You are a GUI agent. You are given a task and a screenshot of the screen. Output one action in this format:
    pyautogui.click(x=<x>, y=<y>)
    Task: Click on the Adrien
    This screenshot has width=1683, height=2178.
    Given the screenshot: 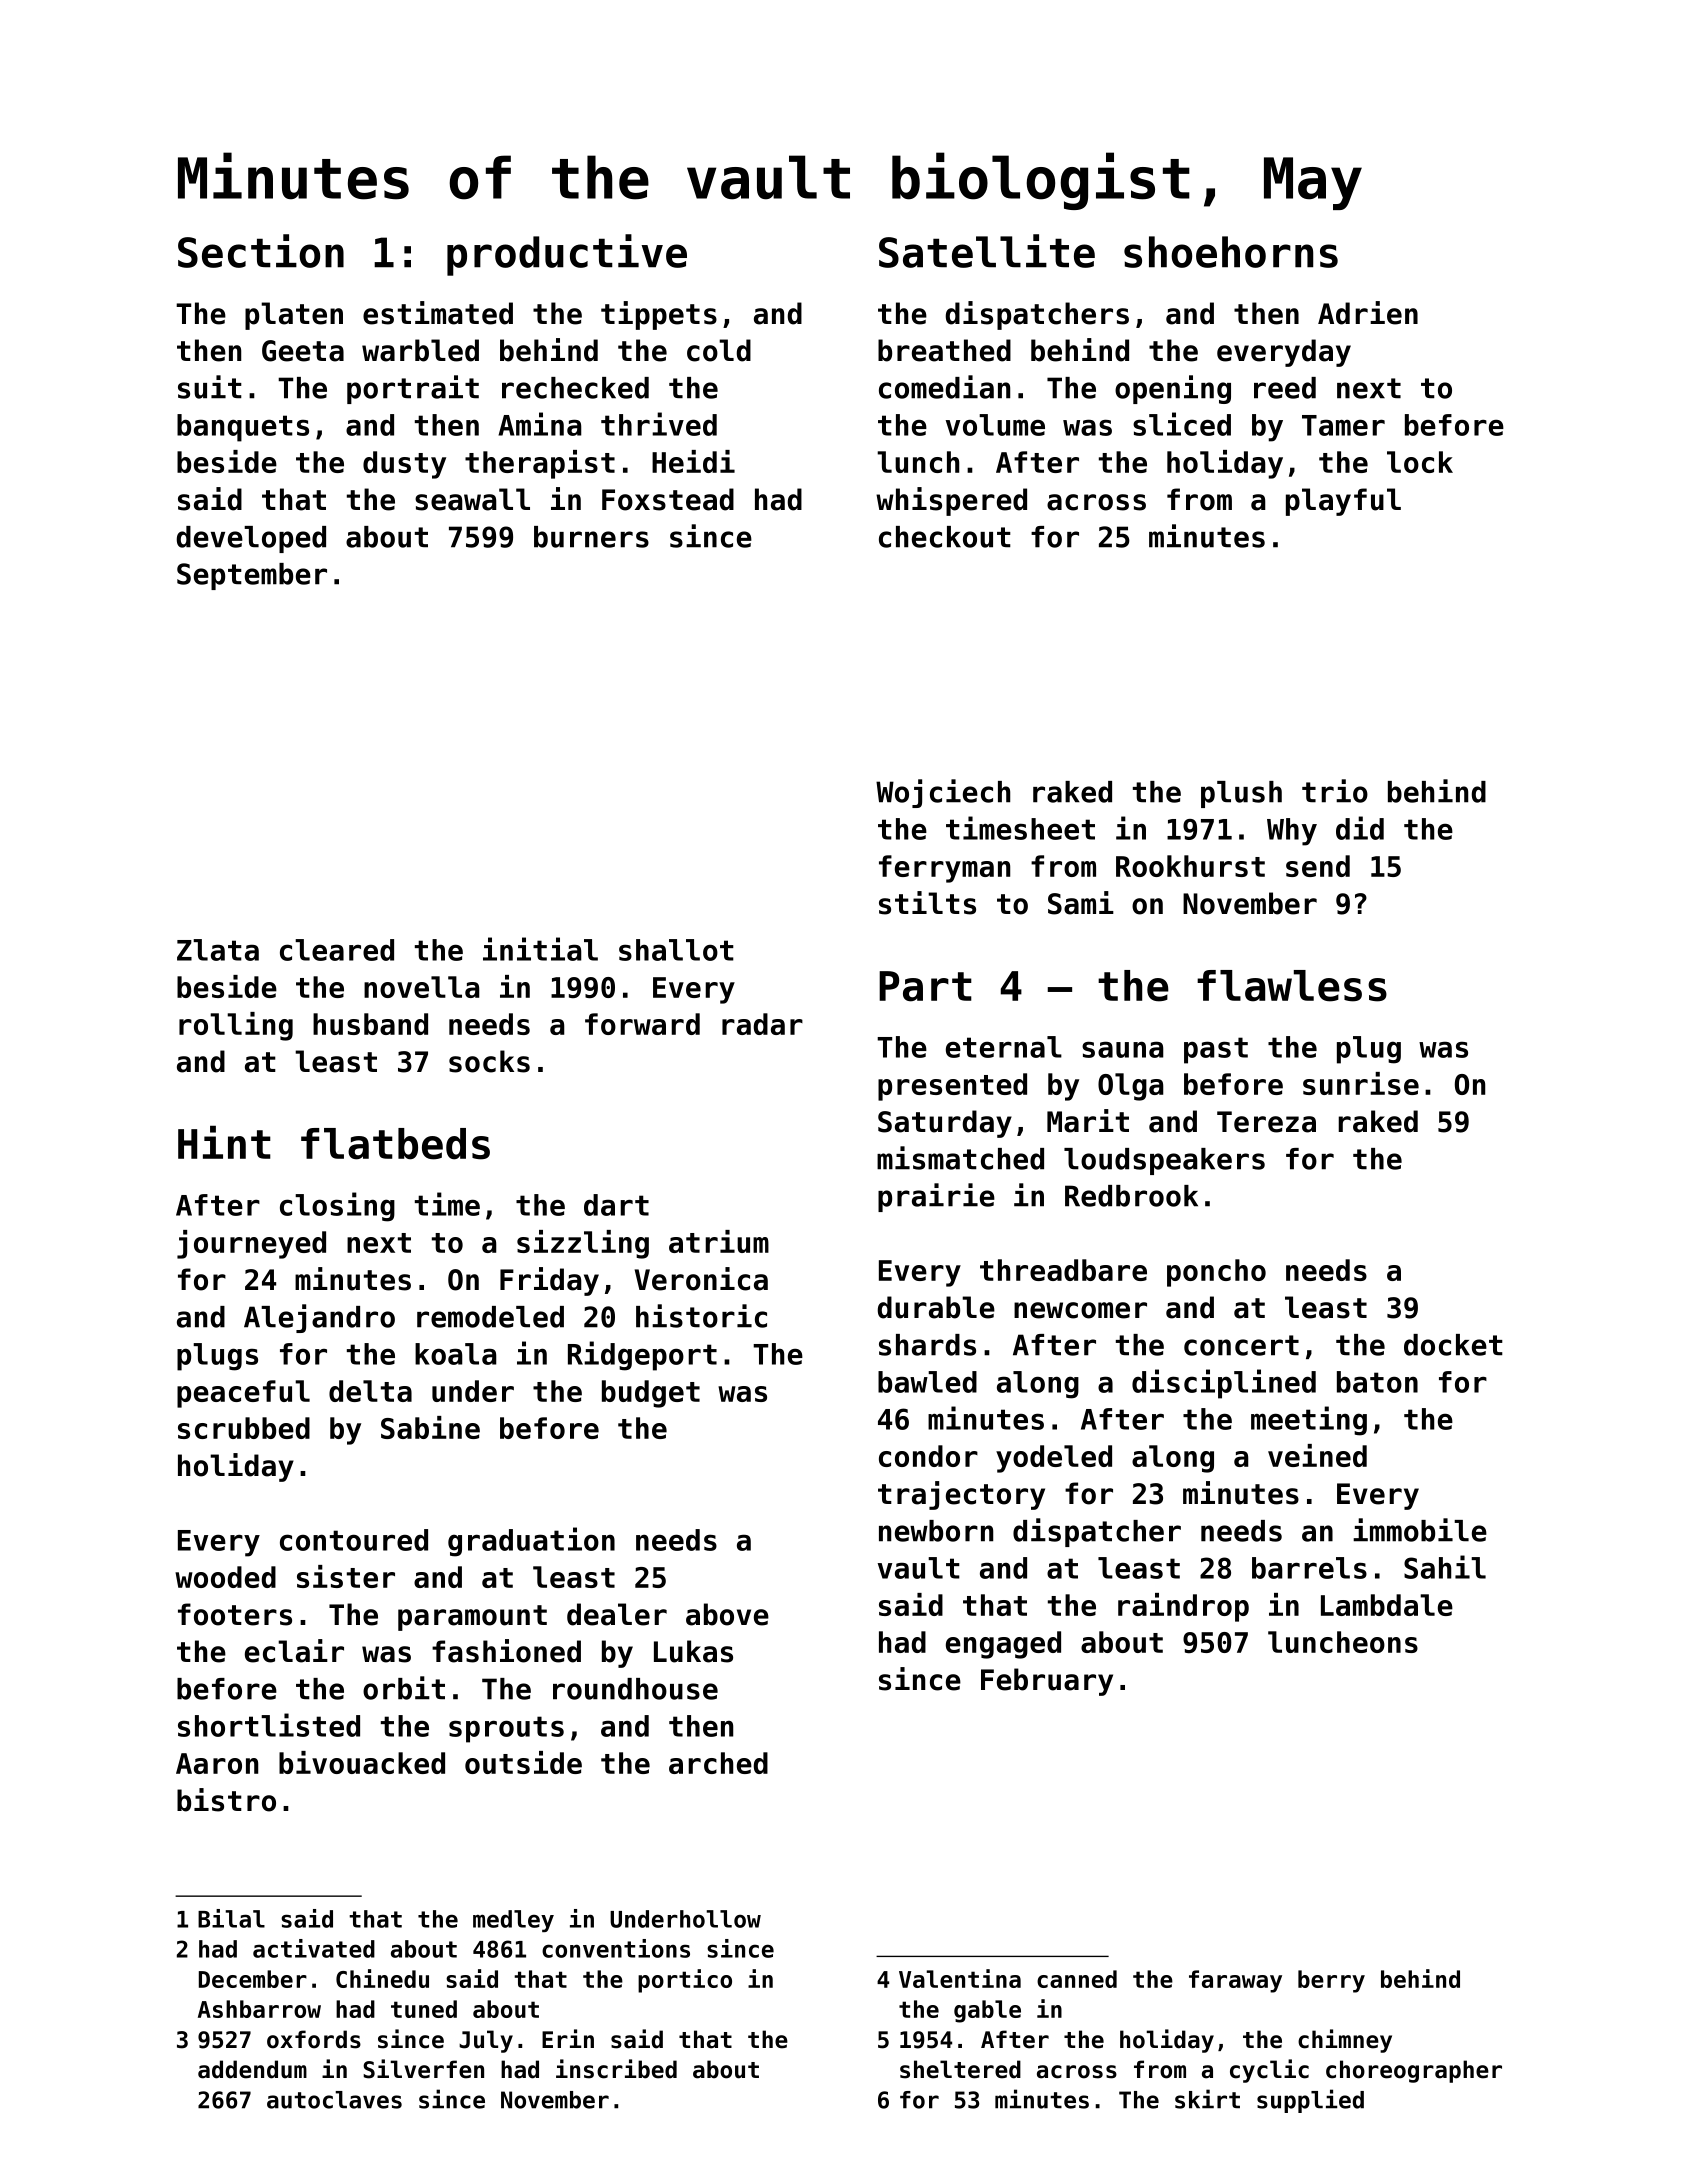 What is the action you would take?
    pyautogui.click(x=1368, y=313)
